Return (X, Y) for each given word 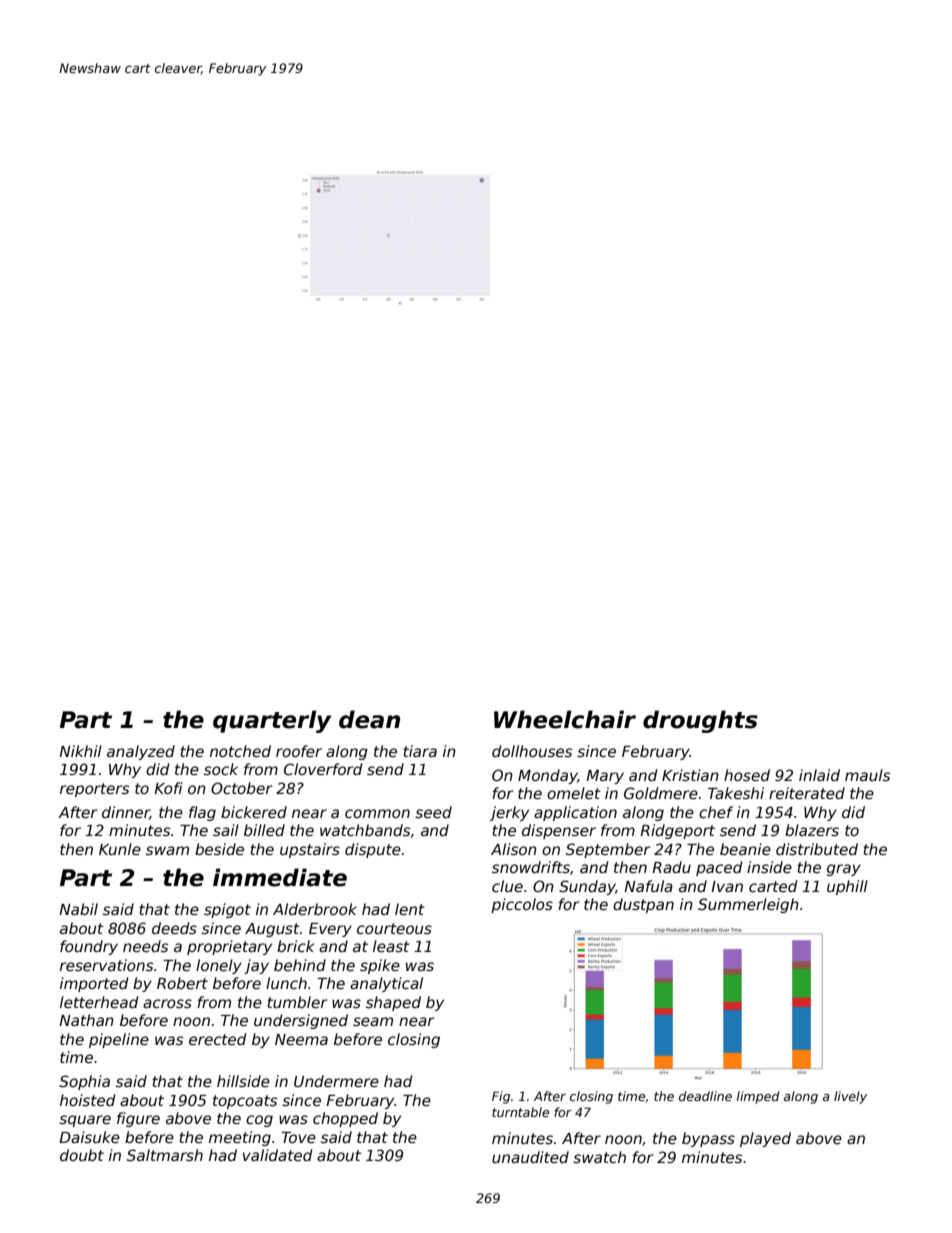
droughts (700, 721)
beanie (745, 849)
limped (758, 1097)
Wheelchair (565, 719)
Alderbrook (315, 909)
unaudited (530, 1157)
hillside (243, 1081)
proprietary (229, 947)
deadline (705, 1096)
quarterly (272, 721)
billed (264, 830)
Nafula (648, 886)
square (85, 1121)
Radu (671, 867)
